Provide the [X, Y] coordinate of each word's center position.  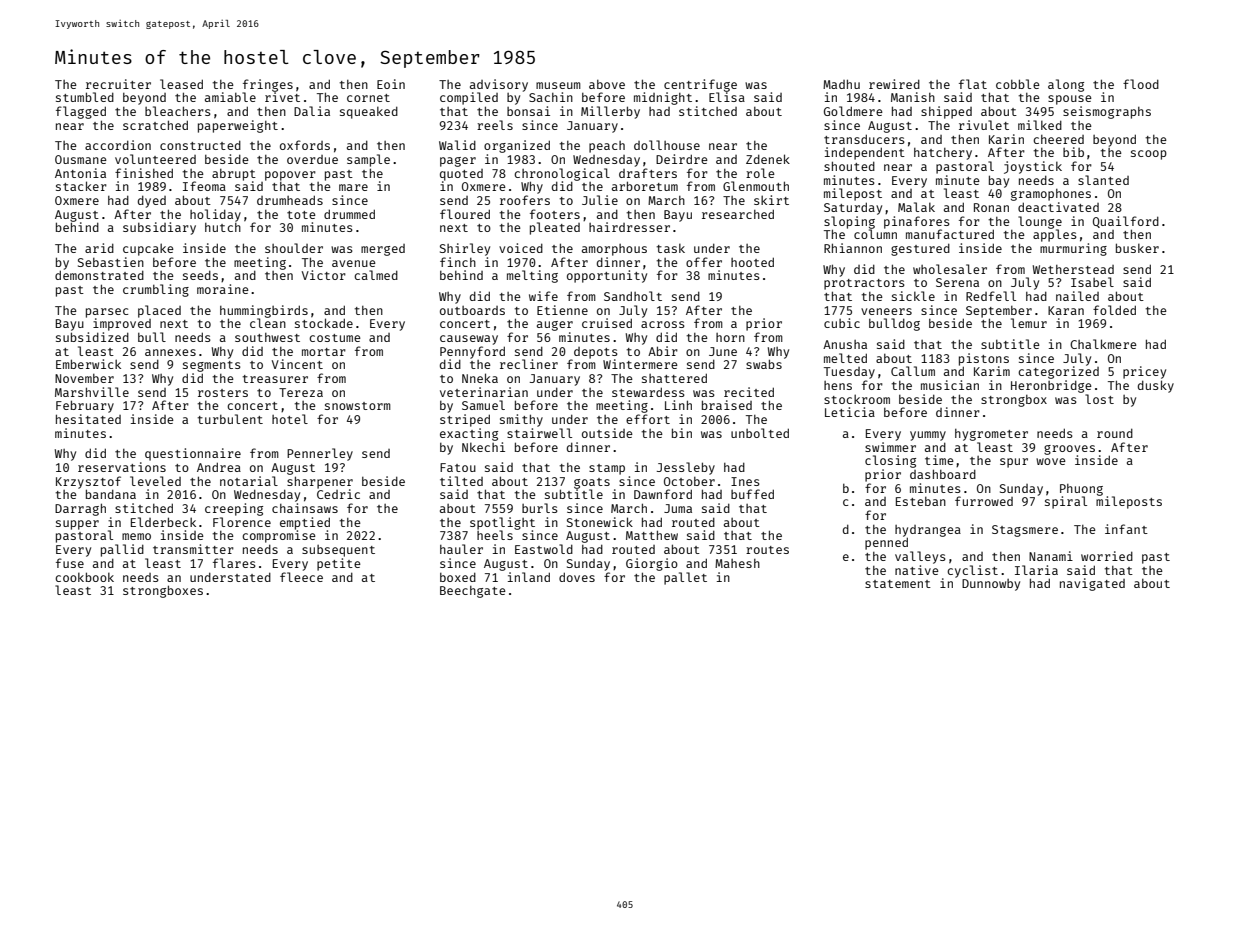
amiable [230, 97]
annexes [170, 352]
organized [517, 146]
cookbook [84, 577]
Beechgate [473, 592]
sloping [849, 222]
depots [596, 353]
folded [1114, 310]
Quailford [1126, 222]
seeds [200, 275]
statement [898, 584]
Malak [916, 207]
